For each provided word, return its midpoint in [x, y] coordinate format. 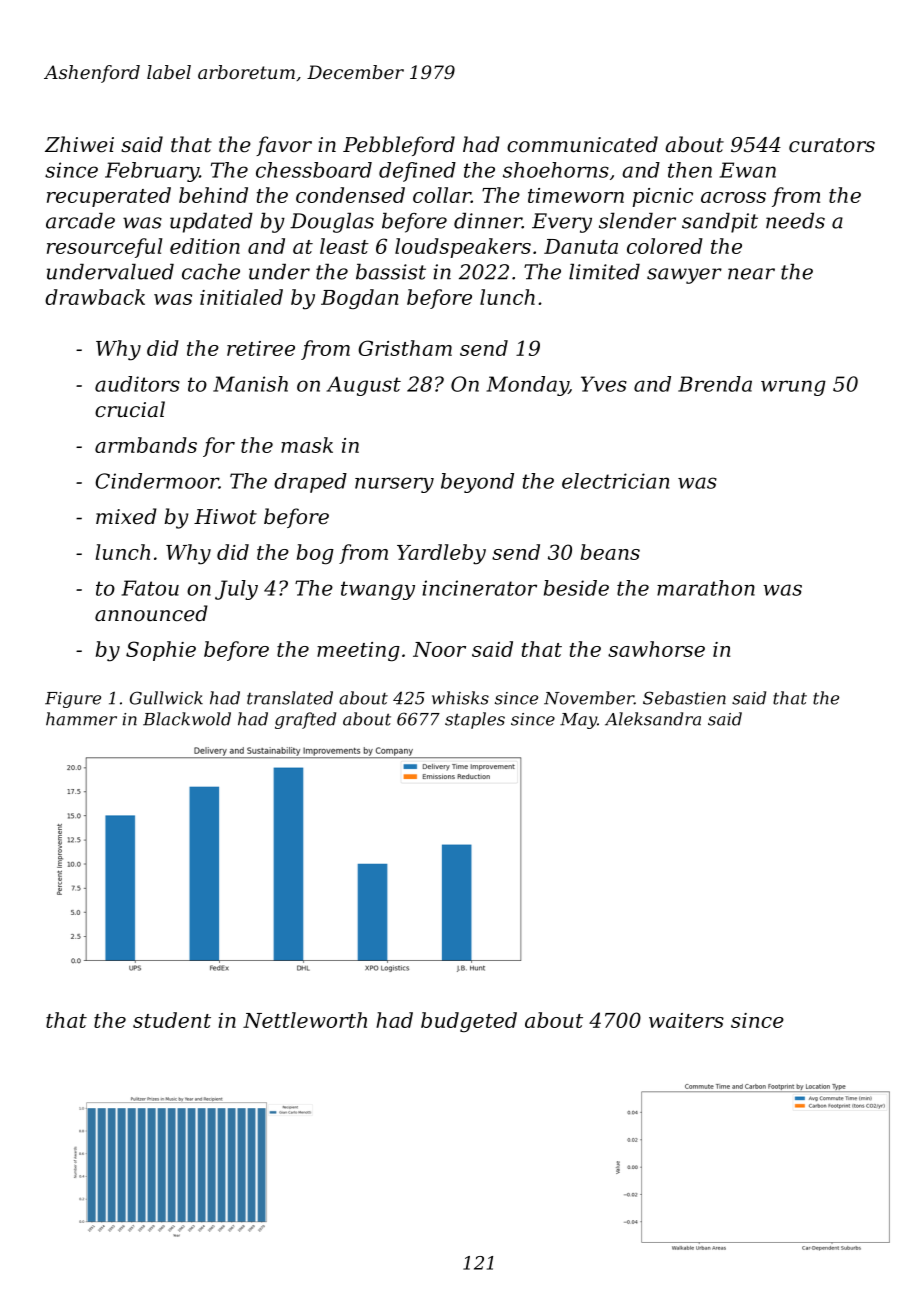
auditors [137, 384]
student [172, 1020]
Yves [604, 384]
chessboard [314, 170]
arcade [80, 221]
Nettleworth [305, 1020]
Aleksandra [653, 719]
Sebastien [684, 698]
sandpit [720, 223]
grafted [305, 720]
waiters [686, 1020]
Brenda [715, 384]
